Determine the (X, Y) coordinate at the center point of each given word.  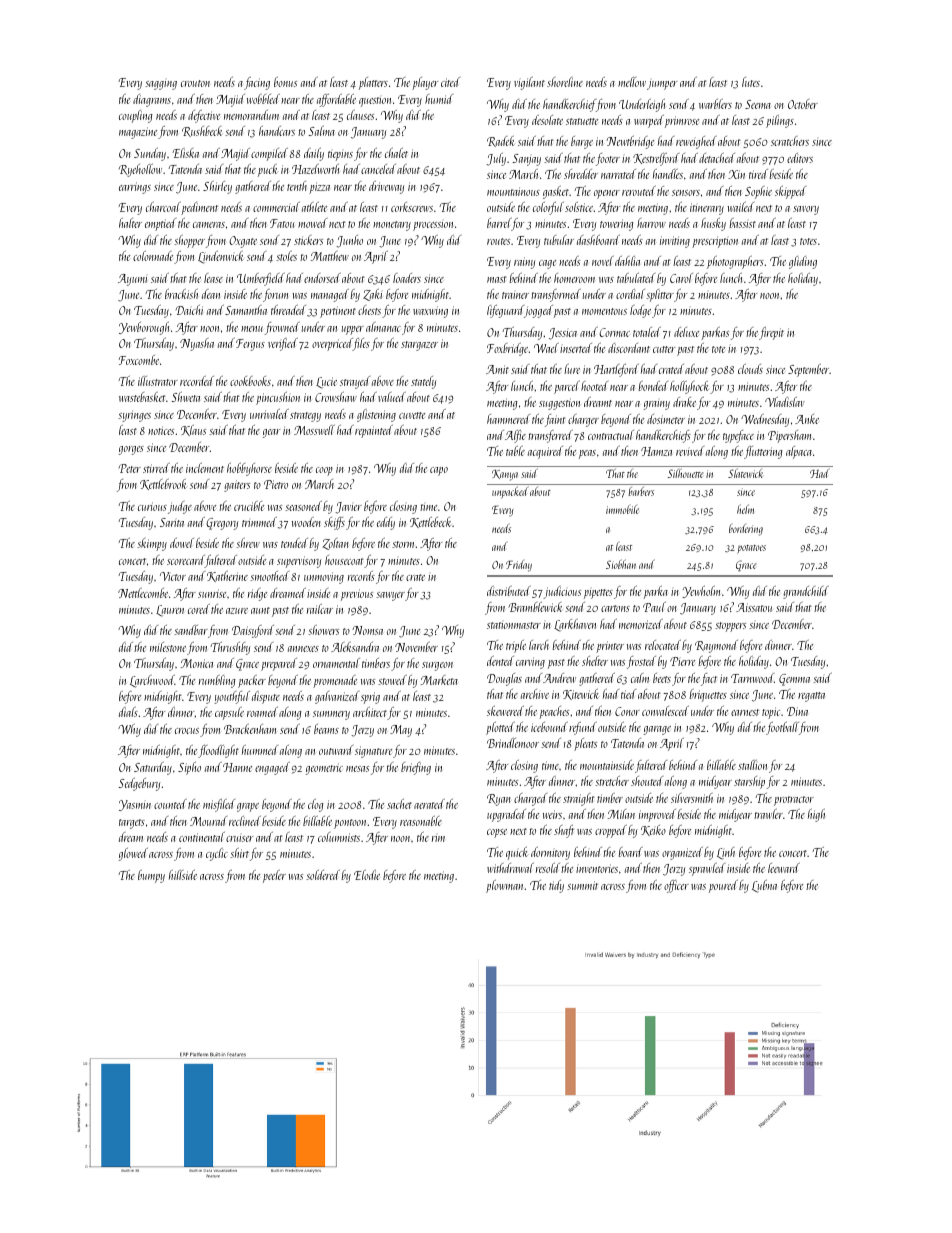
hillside (183, 875)
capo (439, 471)
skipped (790, 192)
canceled (378, 169)
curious (152, 506)
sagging (161, 85)
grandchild (806, 592)
